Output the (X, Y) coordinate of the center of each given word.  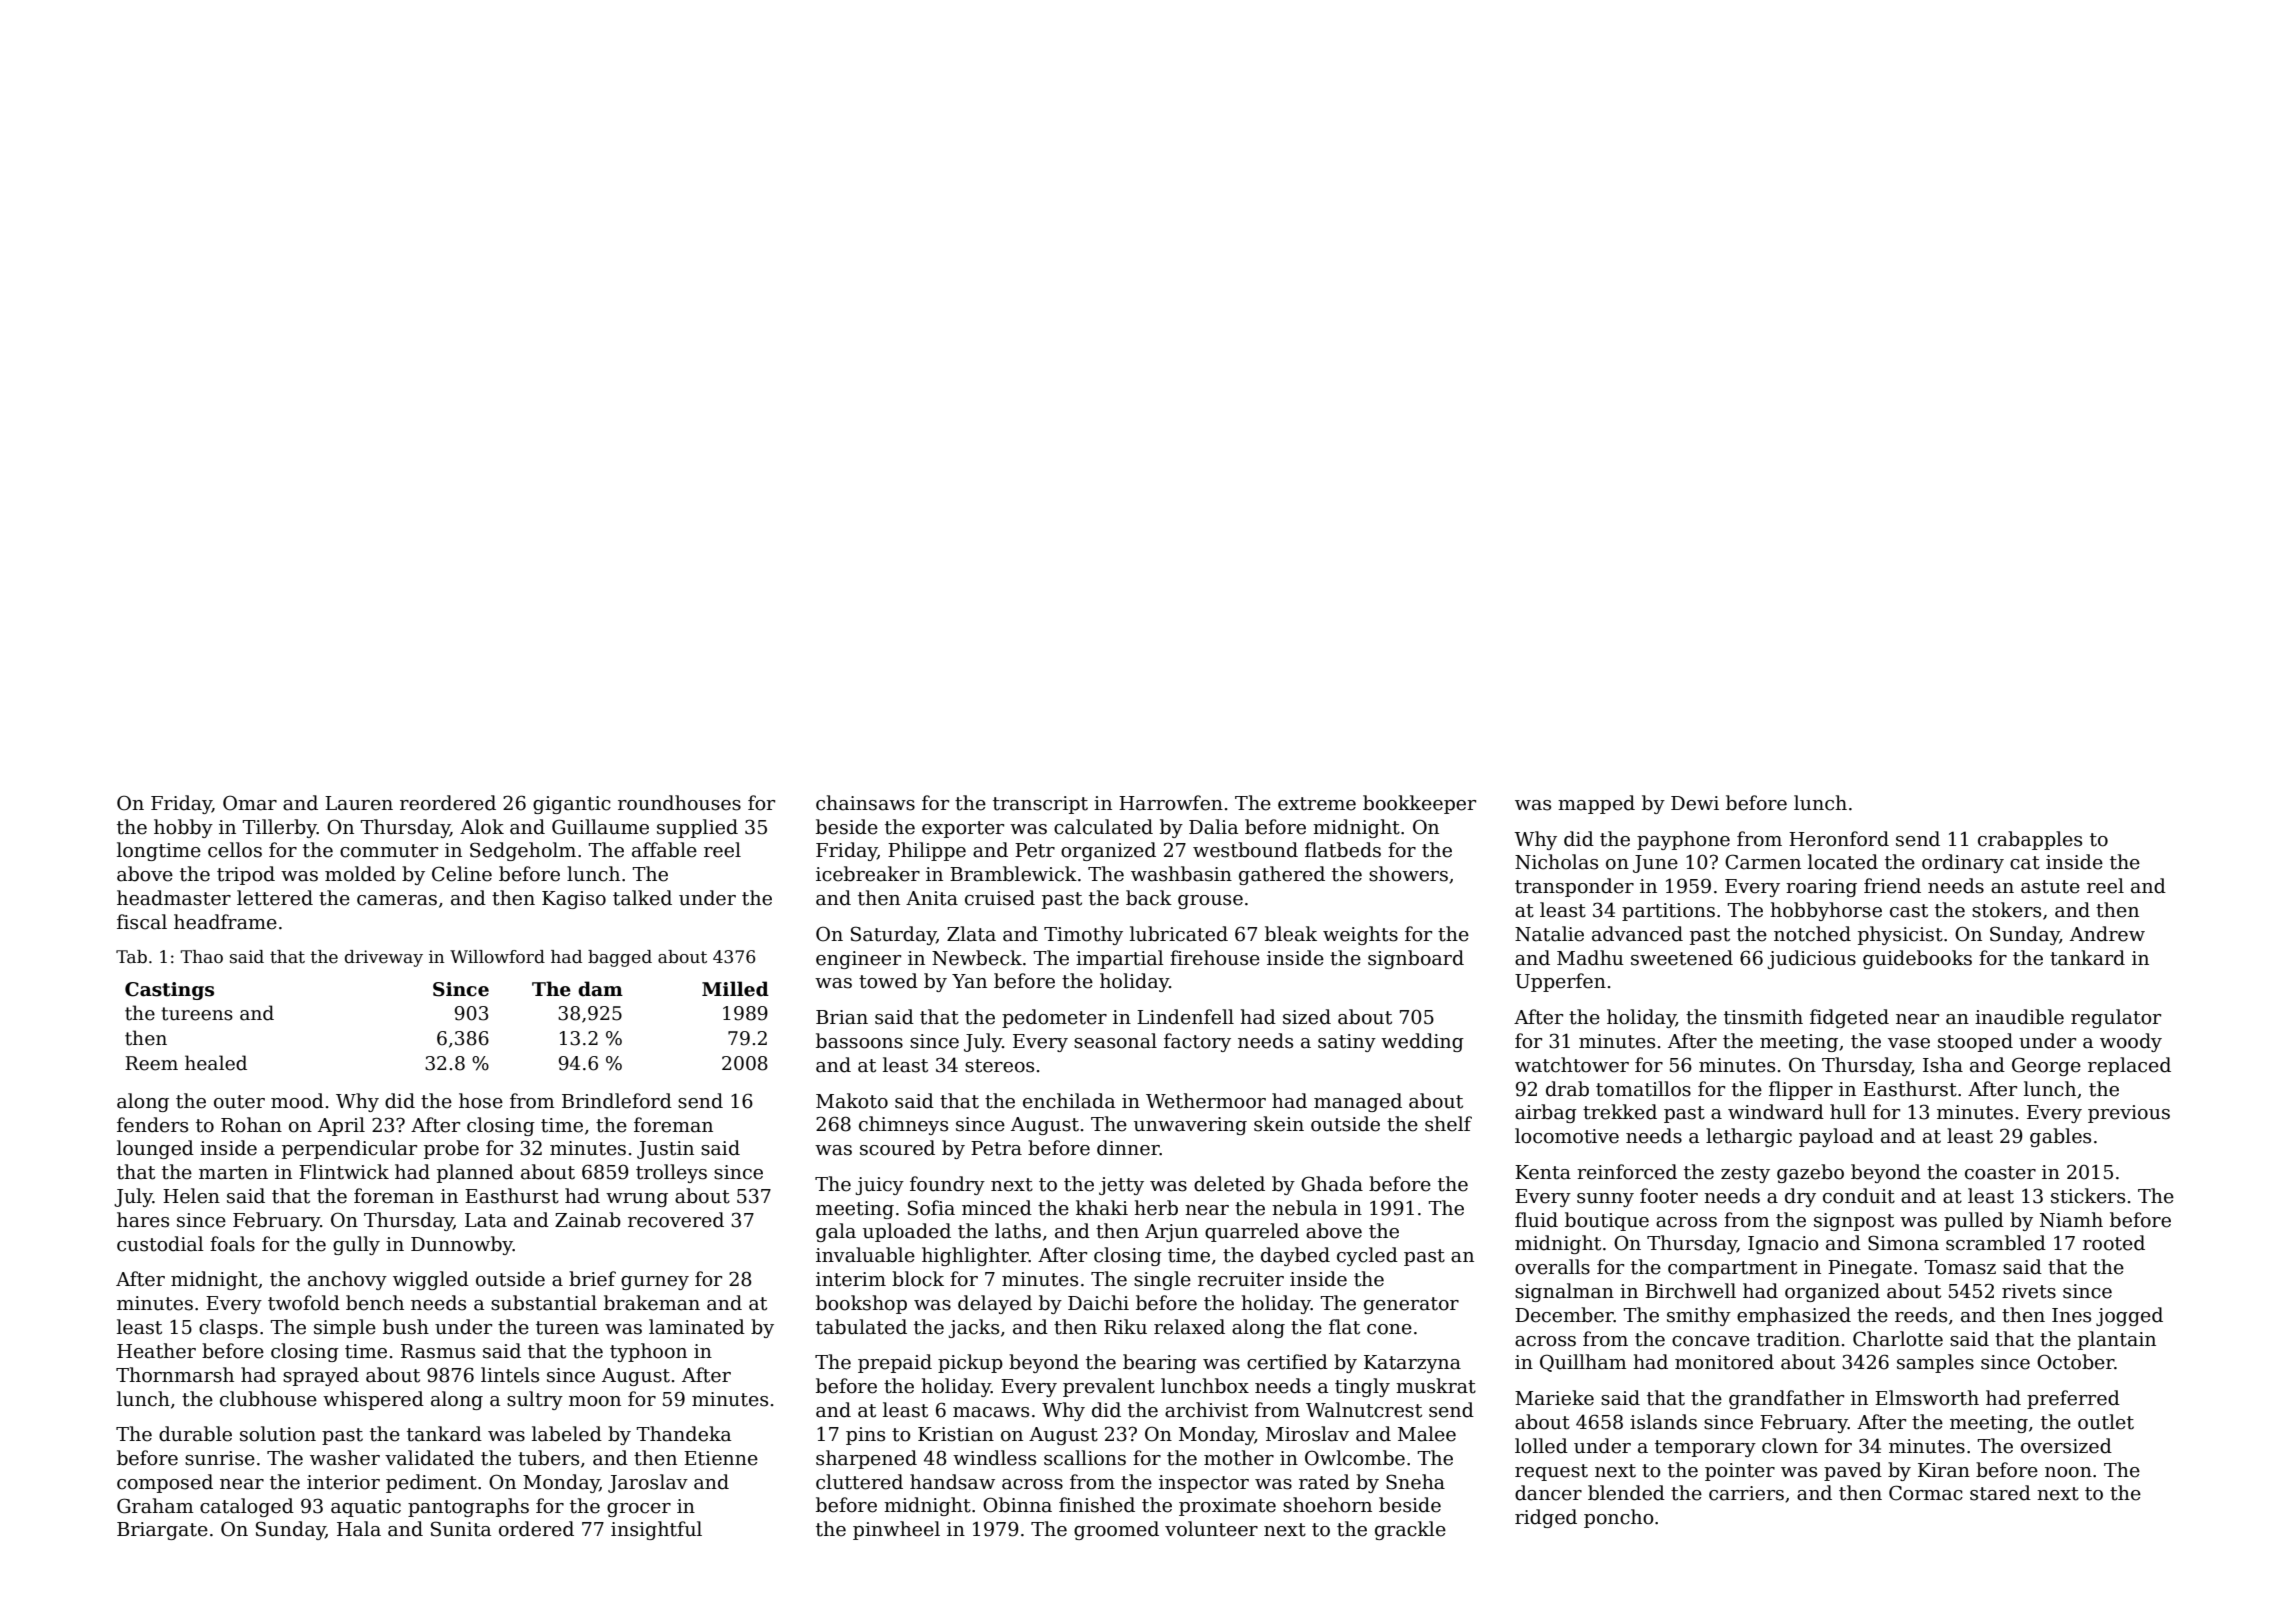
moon (595, 1401)
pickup (970, 1363)
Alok (482, 827)
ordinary (1963, 863)
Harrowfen (1171, 803)
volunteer (1211, 1529)
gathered (1282, 875)
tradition (1798, 1339)
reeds (1921, 1315)
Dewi (1695, 803)
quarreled (1252, 1232)
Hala (359, 1529)
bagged (620, 958)
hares (143, 1220)
